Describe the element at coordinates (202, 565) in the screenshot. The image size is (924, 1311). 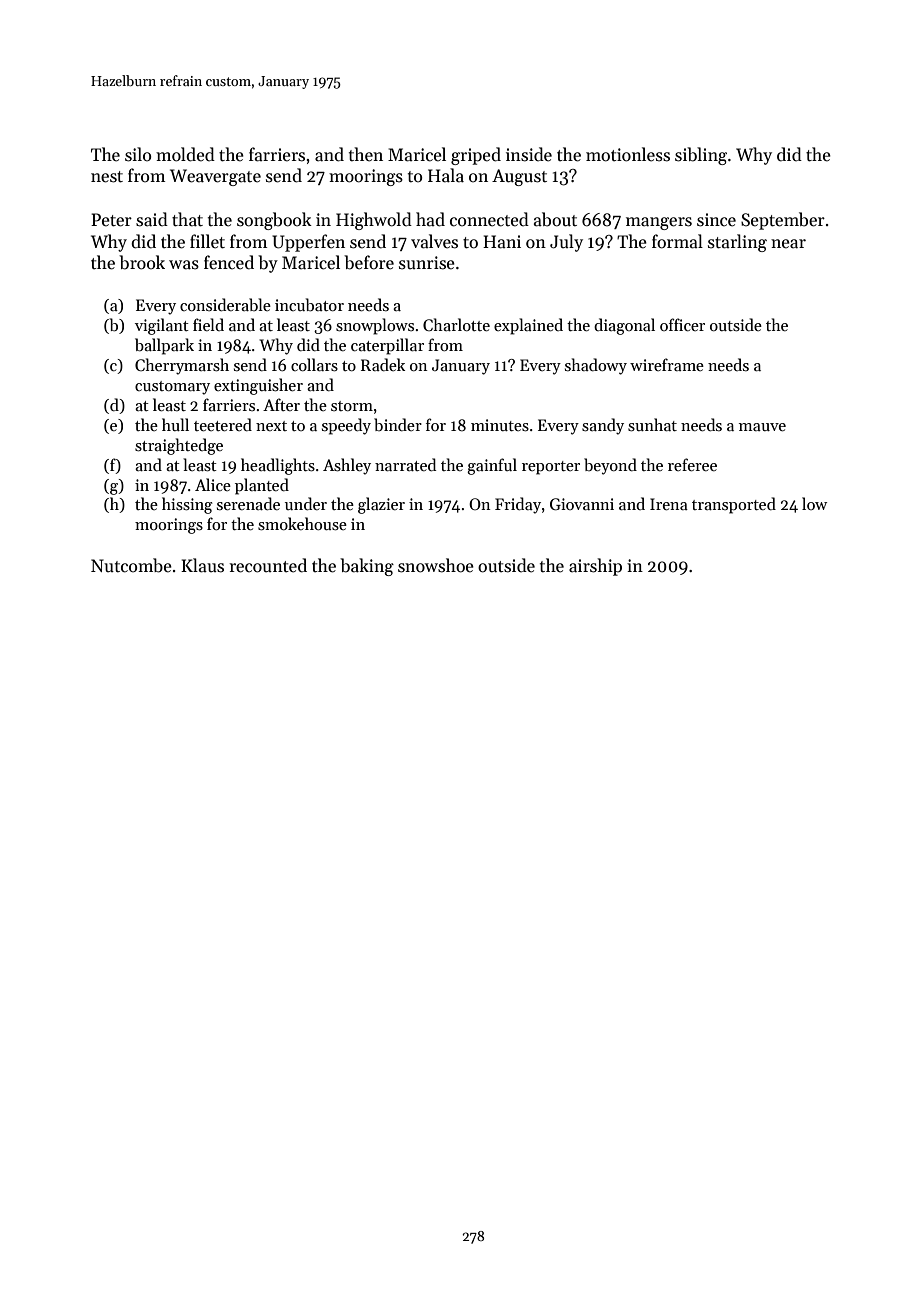
I see `Klaus` at that location.
